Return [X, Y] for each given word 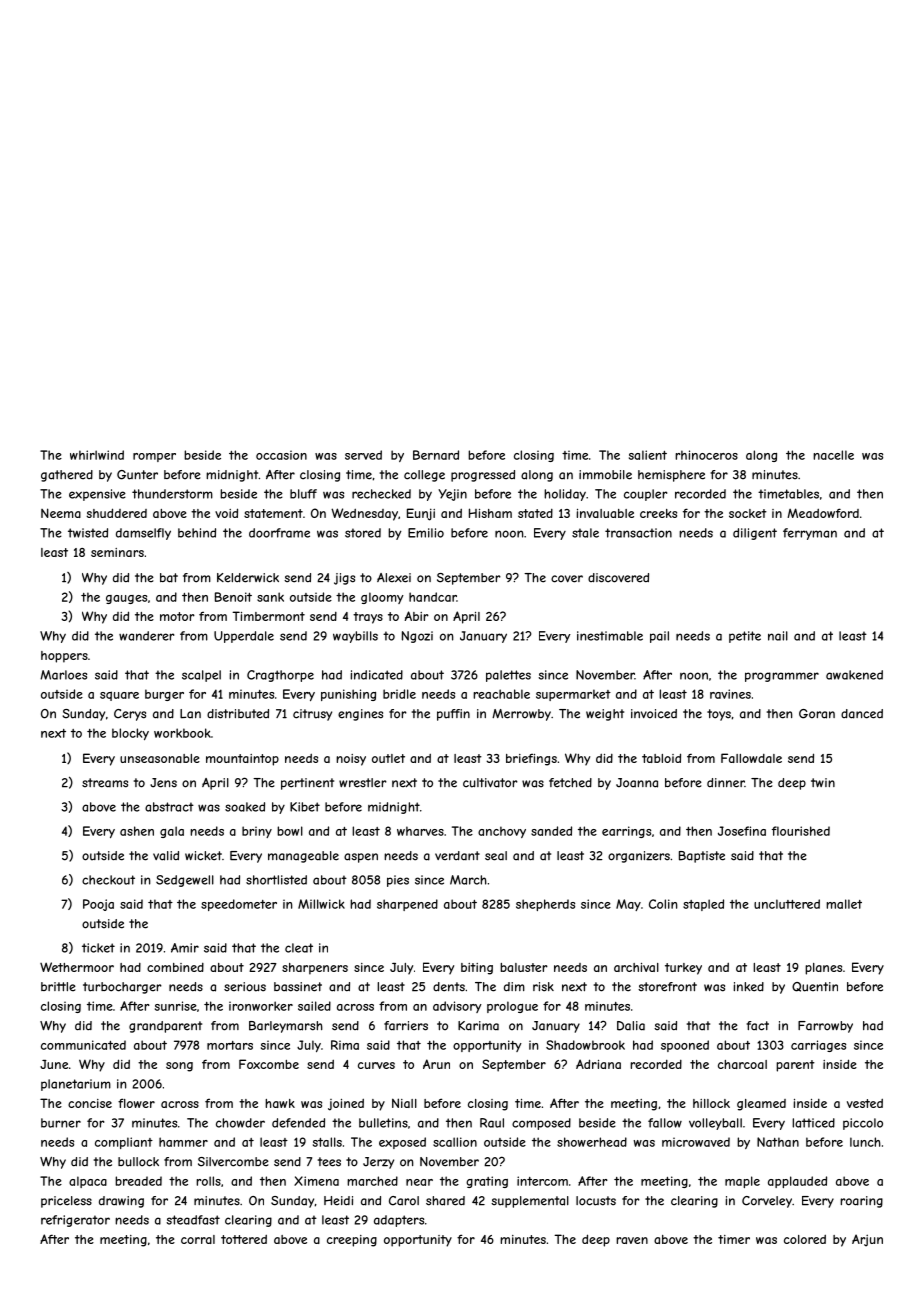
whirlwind [97, 455]
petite [745, 637]
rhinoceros [706, 455]
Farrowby [825, 1027]
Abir [416, 616]
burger [164, 695]
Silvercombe [233, 1162]
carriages [818, 1046]
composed [541, 1124]
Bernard [436, 455]
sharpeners [315, 969]
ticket [98, 948]
